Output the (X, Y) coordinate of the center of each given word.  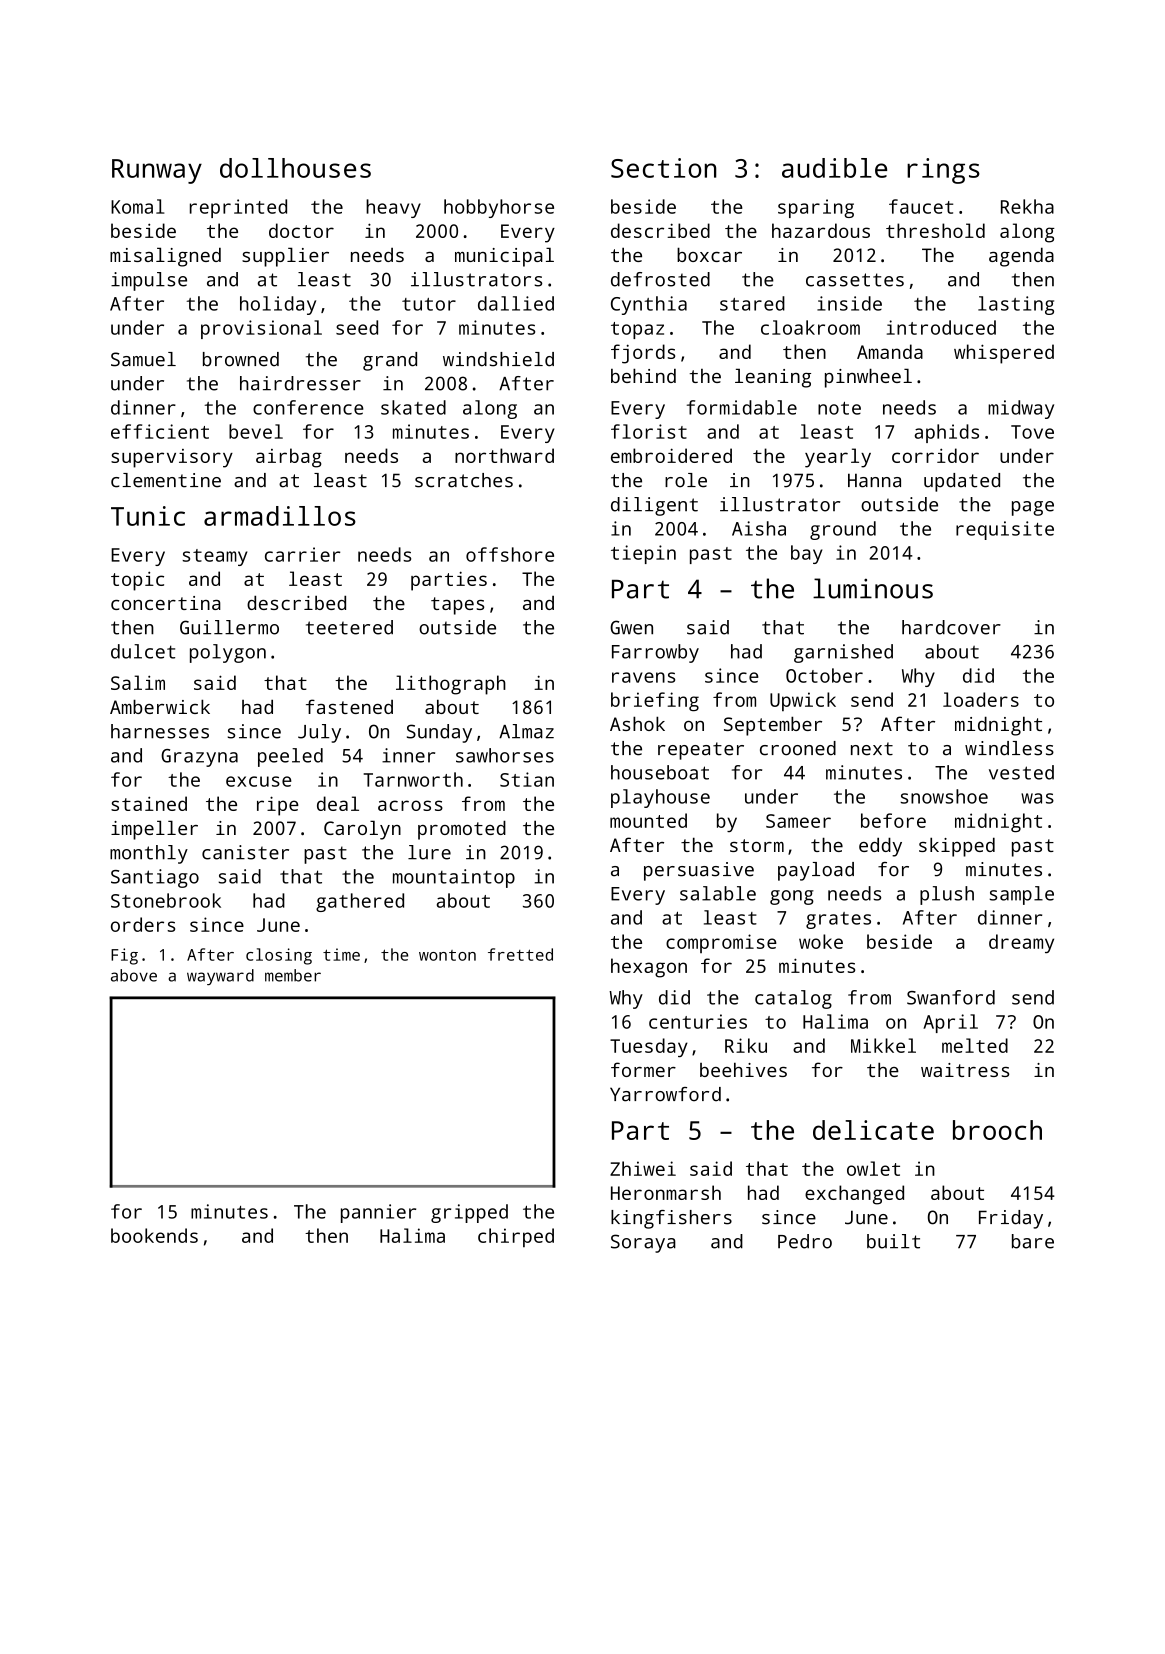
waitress (965, 1070)
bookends (154, 1235)
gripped (469, 1213)
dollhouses (295, 168)
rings (943, 171)
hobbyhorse (499, 208)
